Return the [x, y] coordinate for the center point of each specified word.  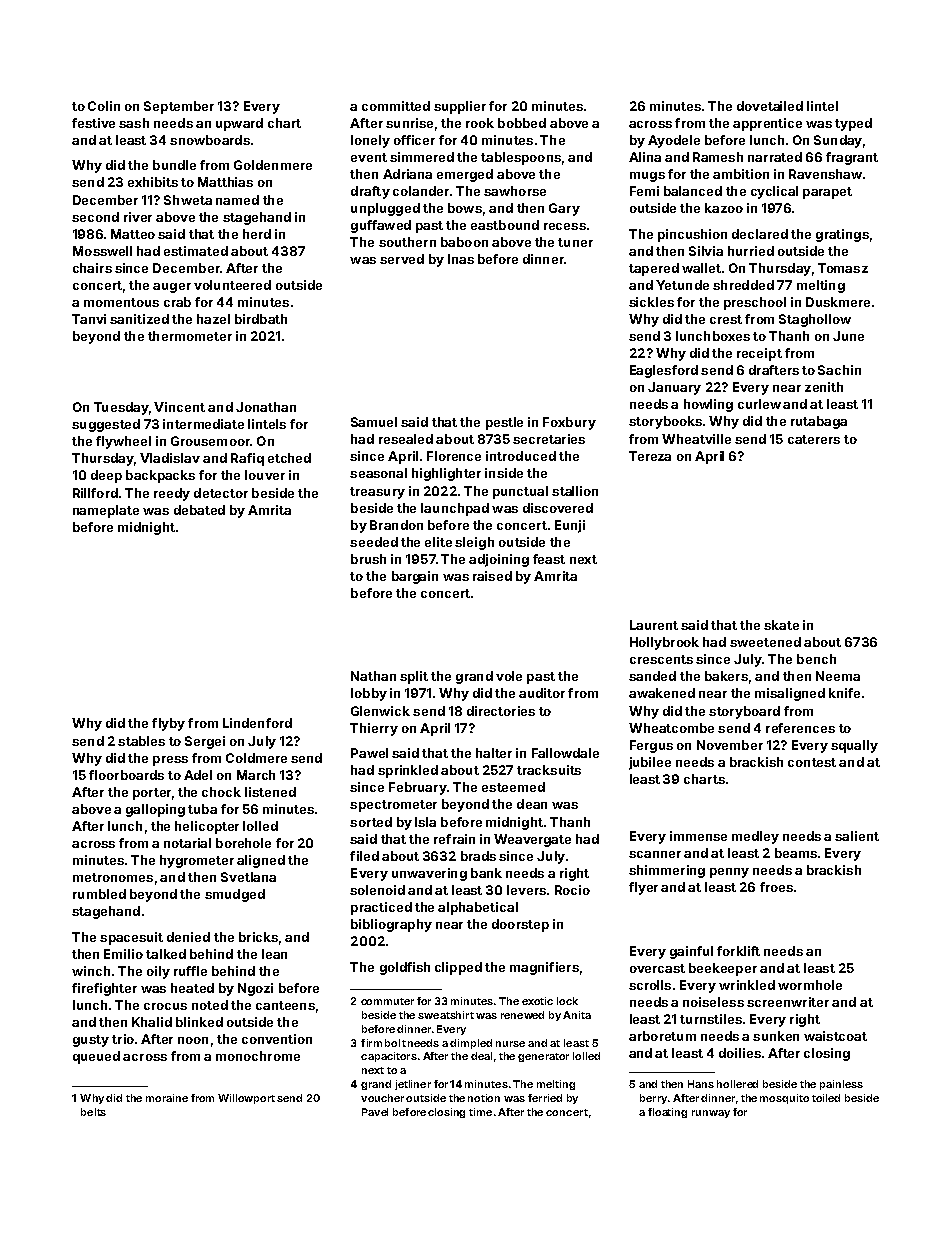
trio [123, 1039]
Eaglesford [664, 371]
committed [396, 106]
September [179, 107]
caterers [814, 439]
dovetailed [770, 106]
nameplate [106, 511]
